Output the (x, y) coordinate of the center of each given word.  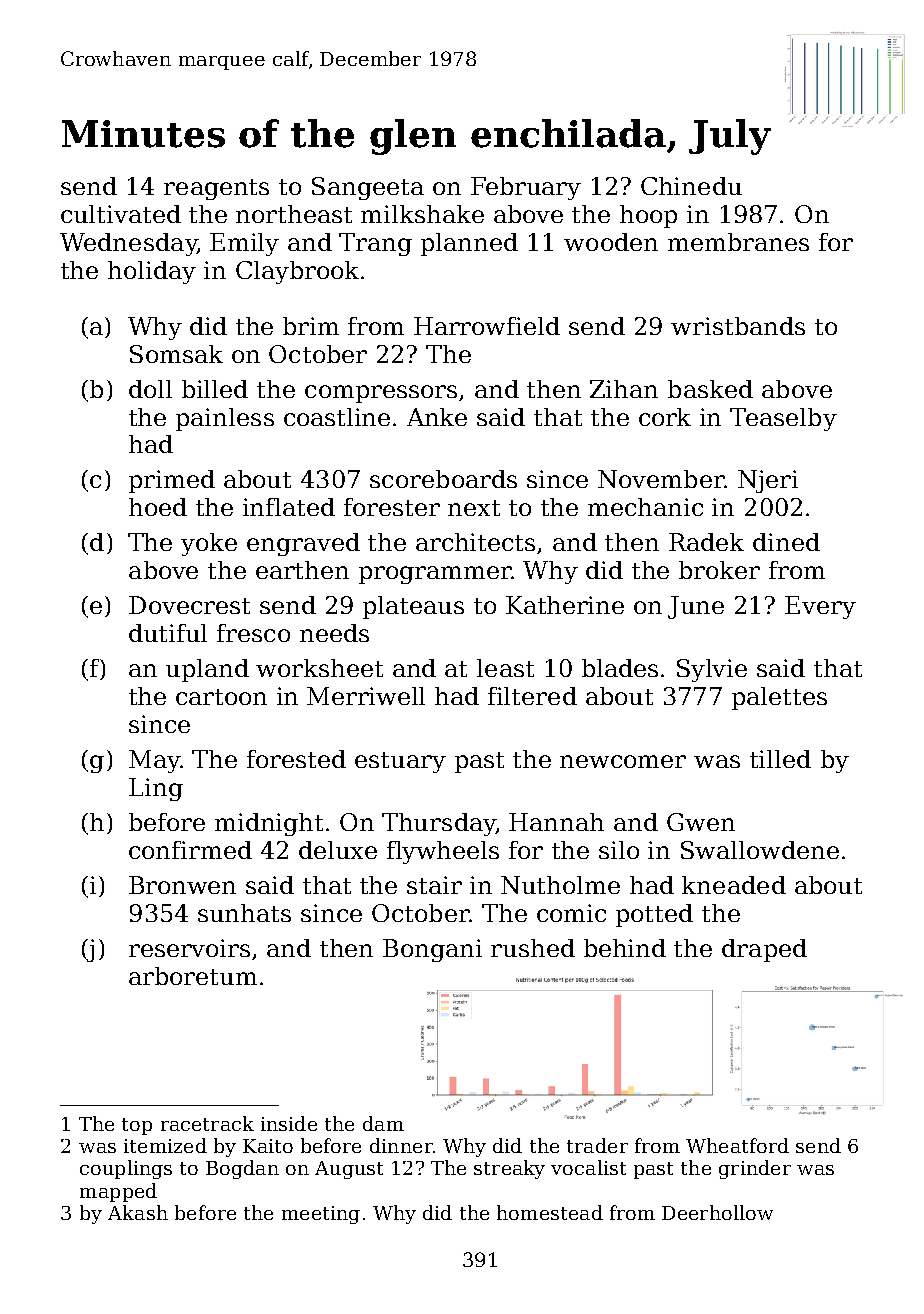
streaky (509, 1169)
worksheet (319, 668)
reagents (216, 189)
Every (820, 607)
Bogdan (242, 1169)
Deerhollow (717, 1212)
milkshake (422, 214)
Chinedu (691, 186)
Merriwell (366, 696)
